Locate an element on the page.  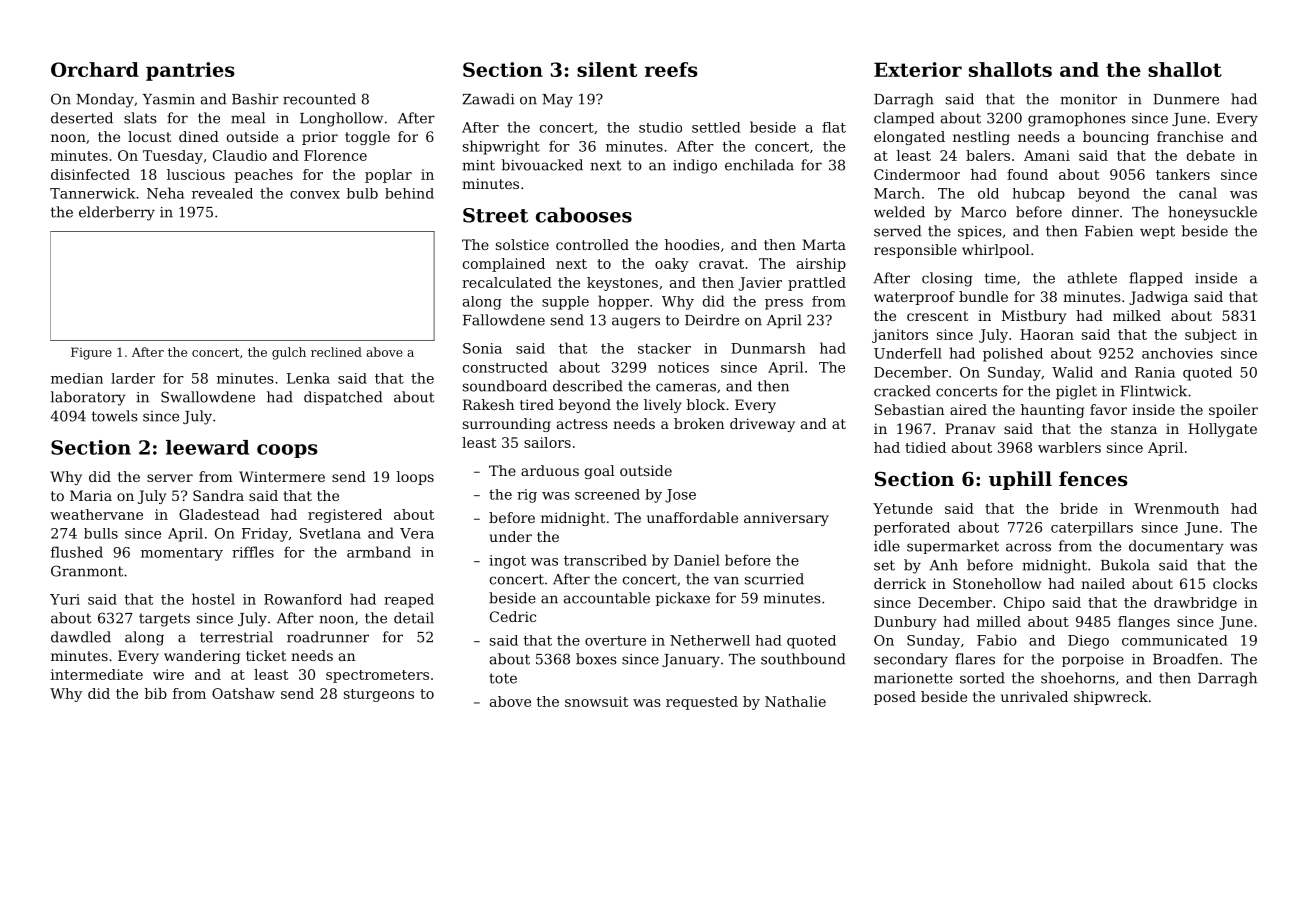
loops is located at coordinates (415, 478).
